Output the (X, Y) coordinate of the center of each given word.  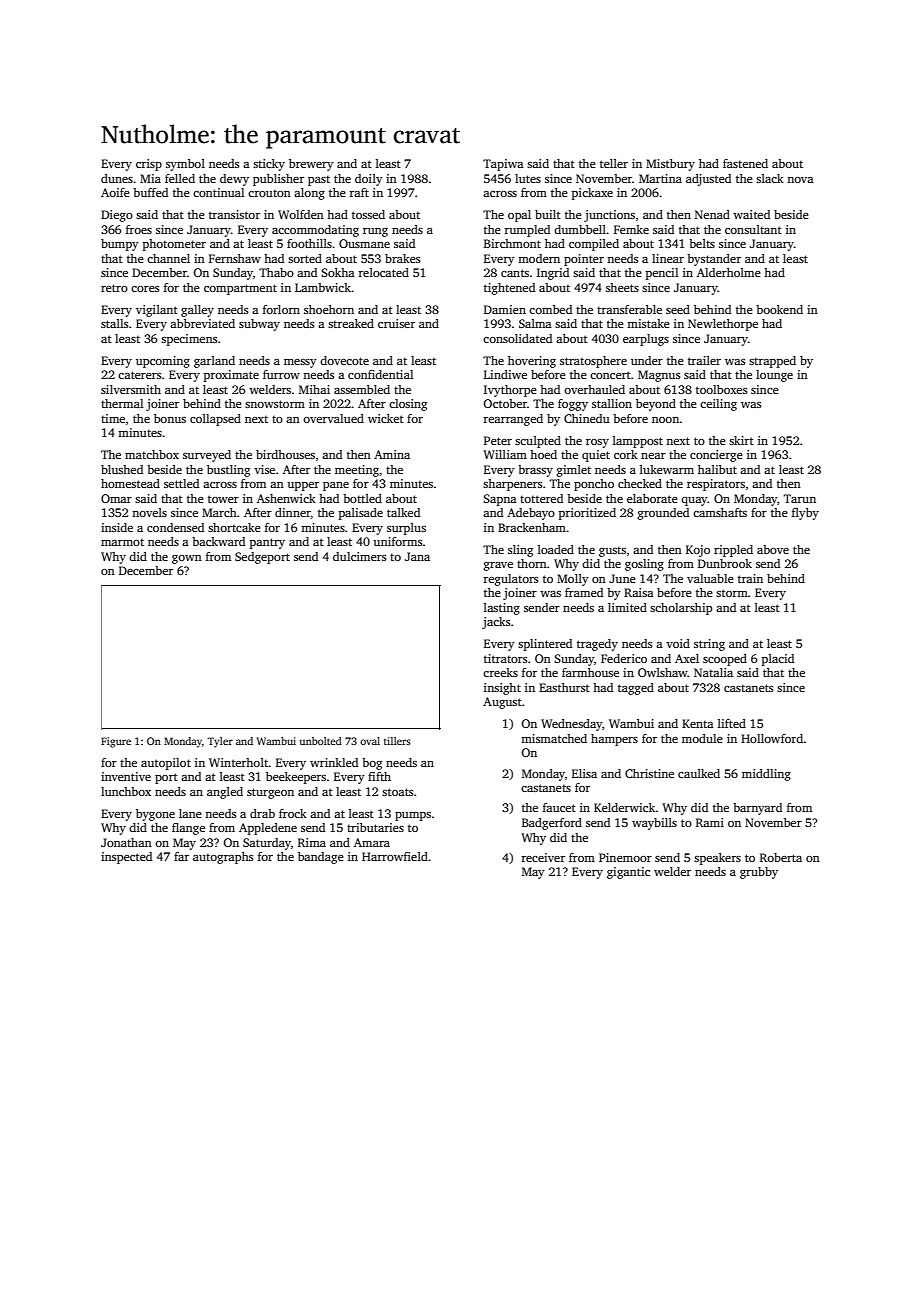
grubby (759, 873)
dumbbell (580, 229)
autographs (223, 858)
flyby (805, 514)
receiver (543, 857)
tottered (541, 498)
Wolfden (301, 214)
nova (800, 180)
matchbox (152, 454)
